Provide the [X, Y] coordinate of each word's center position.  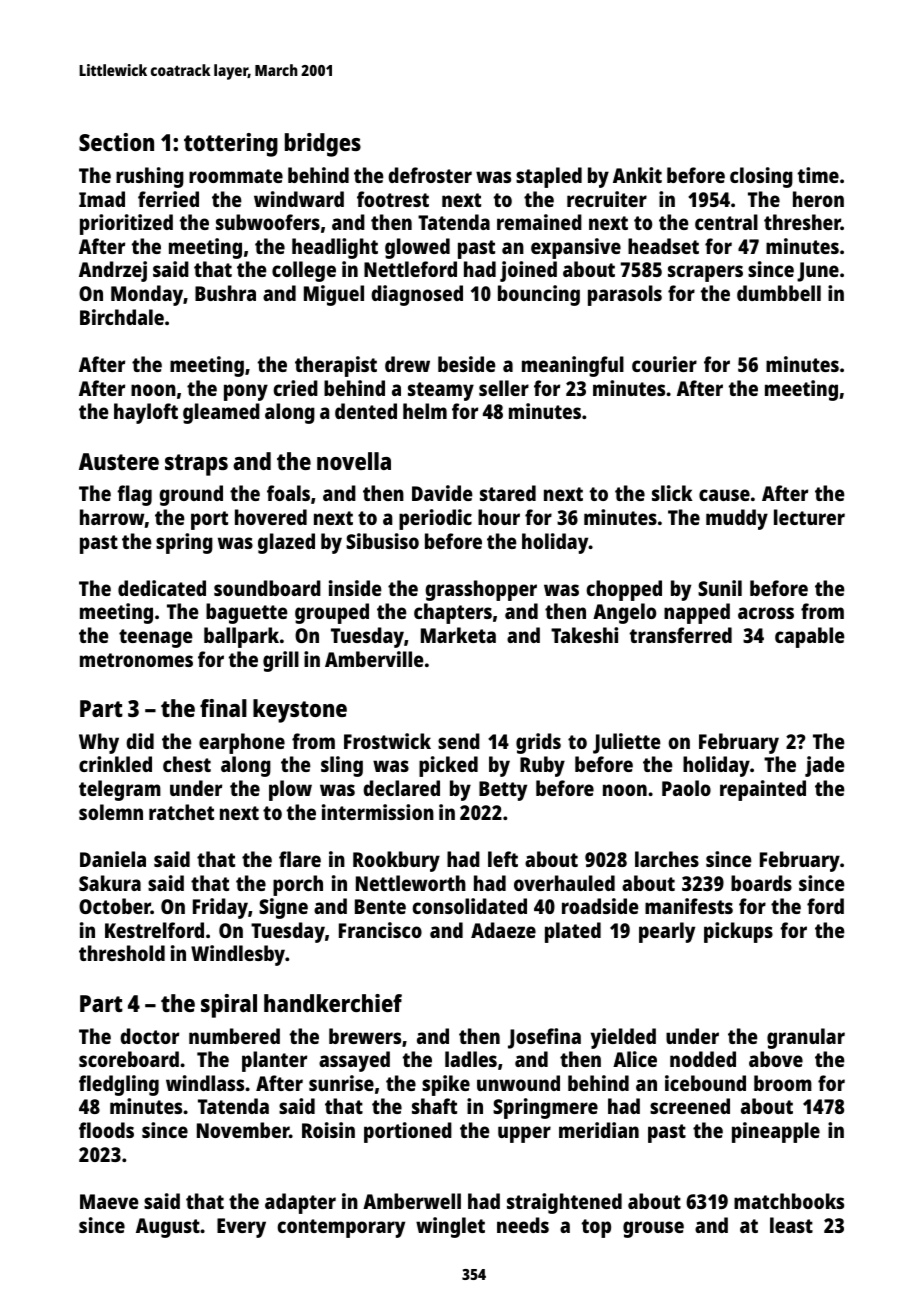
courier [664, 364]
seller [504, 388]
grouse [653, 1229]
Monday [147, 295]
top [596, 1228]
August [168, 1228]
